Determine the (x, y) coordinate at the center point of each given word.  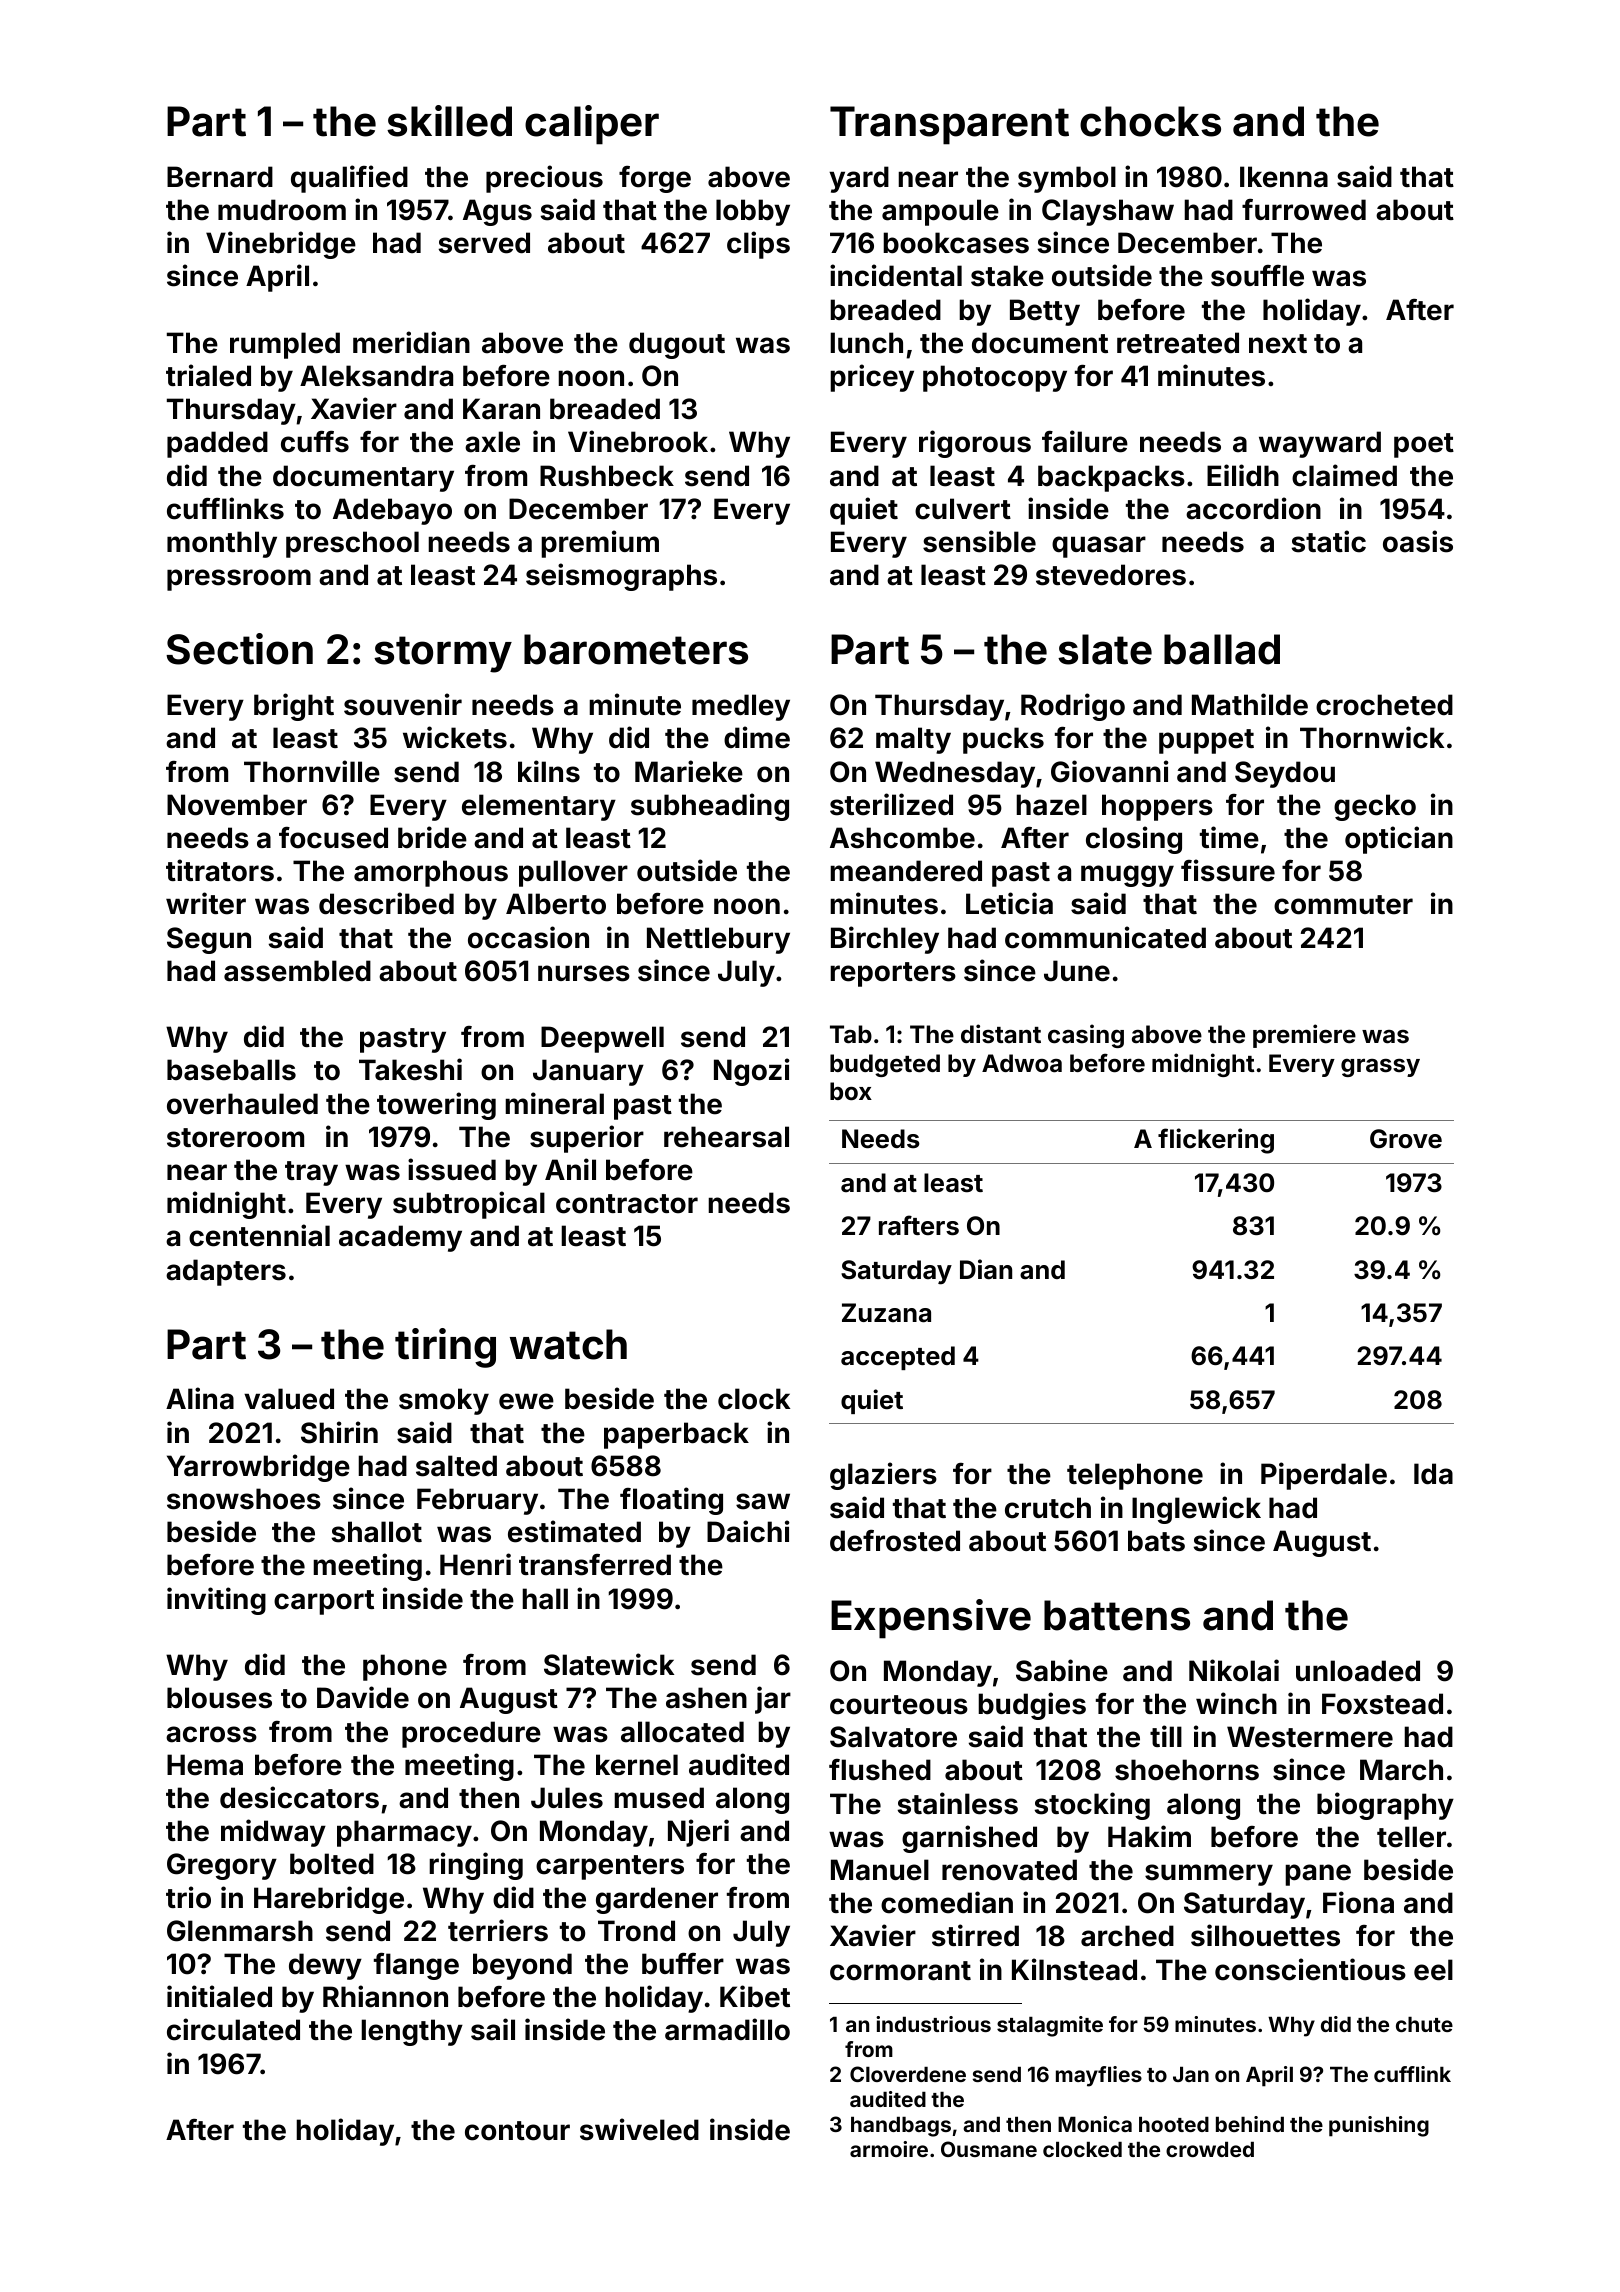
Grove (1406, 1139)
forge (655, 179)
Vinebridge (281, 245)
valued (289, 1399)
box (851, 1091)
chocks (1150, 121)
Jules (567, 1798)
